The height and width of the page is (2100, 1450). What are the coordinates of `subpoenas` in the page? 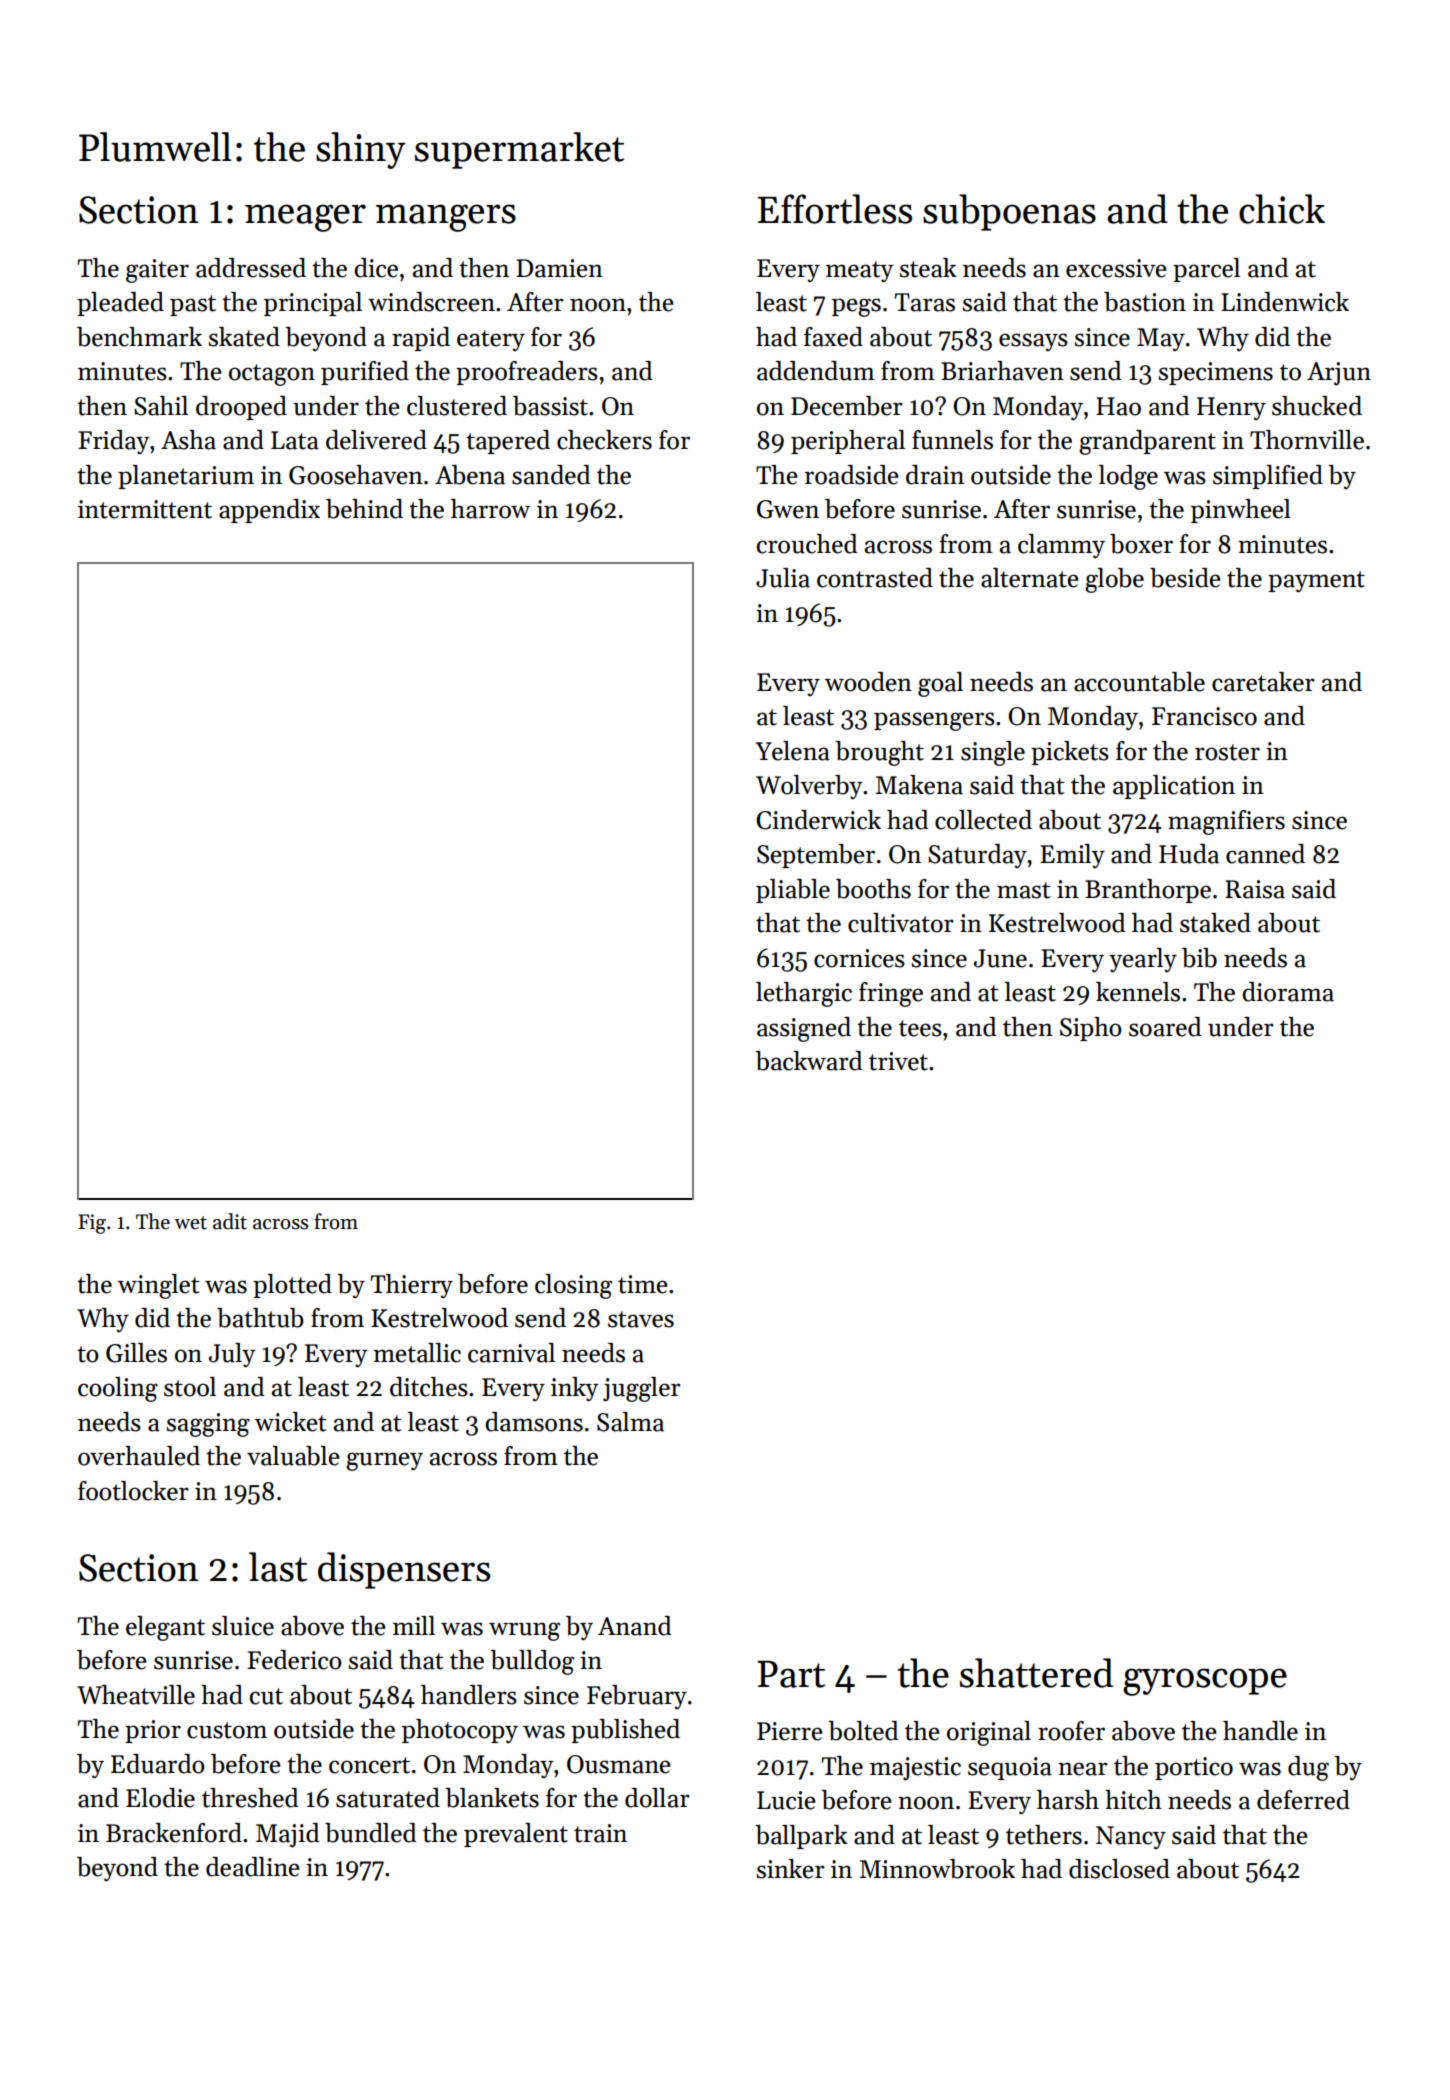 It's located at (1009, 212).
